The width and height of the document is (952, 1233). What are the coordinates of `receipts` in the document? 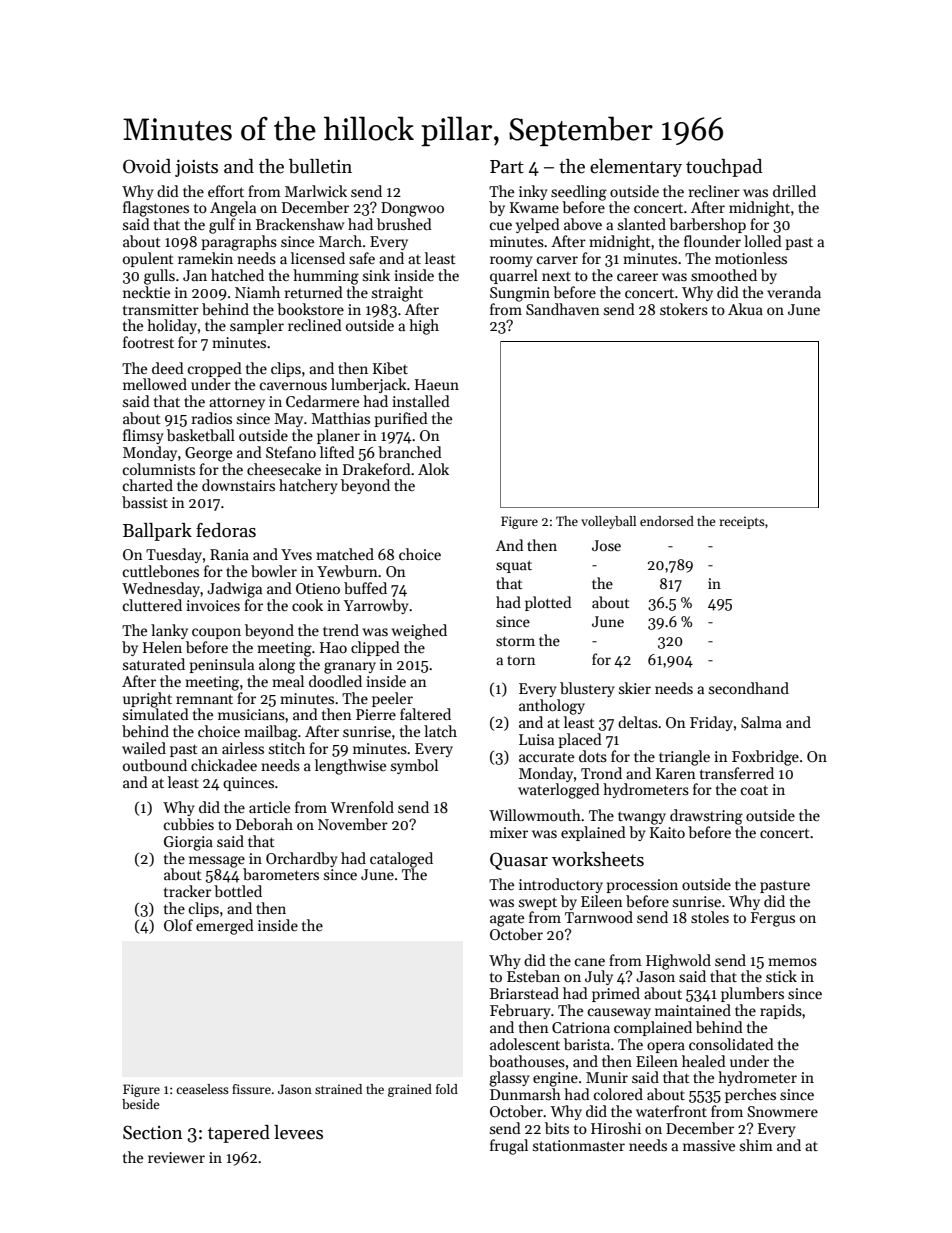 It's located at (742, 522).
